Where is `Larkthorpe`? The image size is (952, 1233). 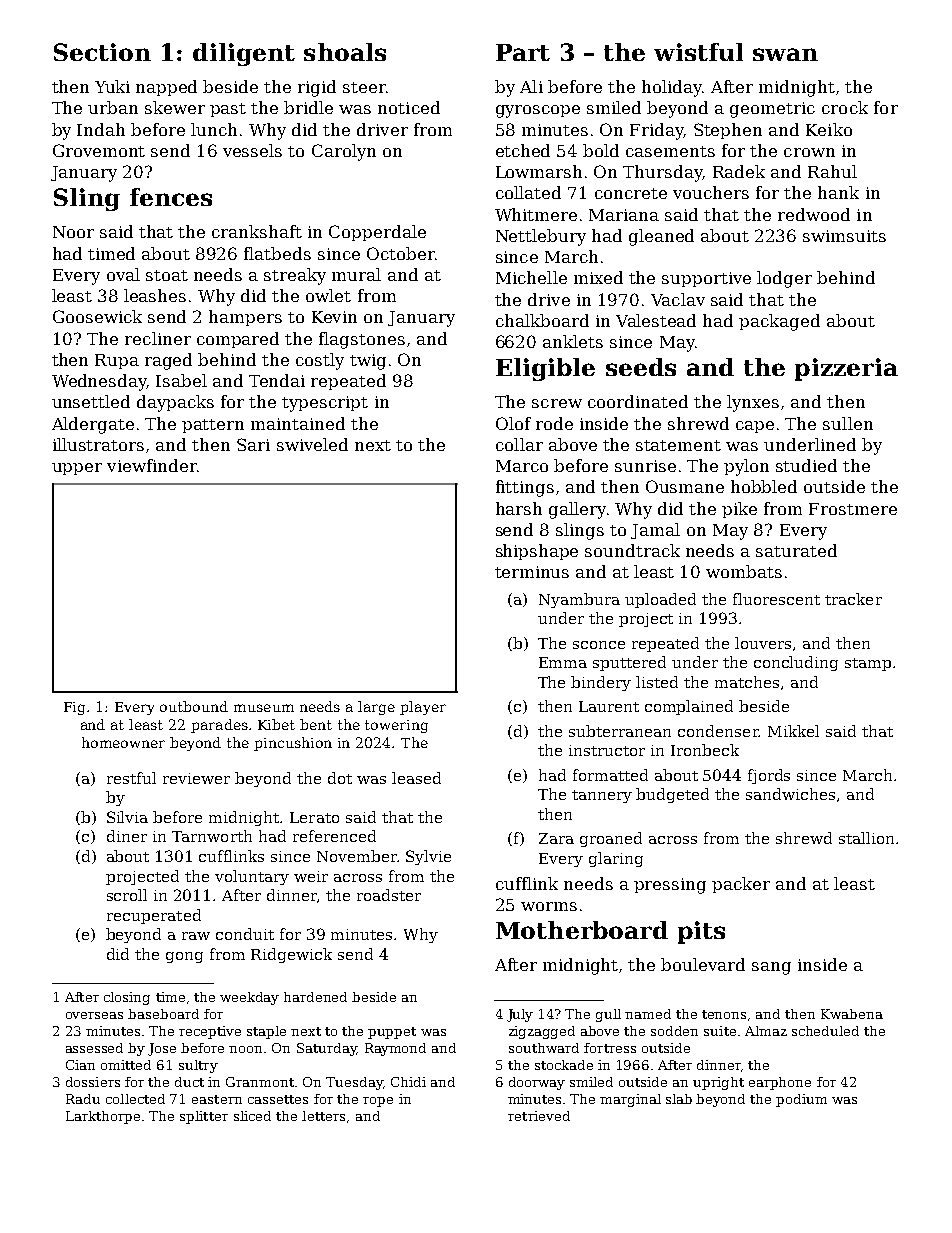 Larkthorpe is located at coordinates (103, 1117).
